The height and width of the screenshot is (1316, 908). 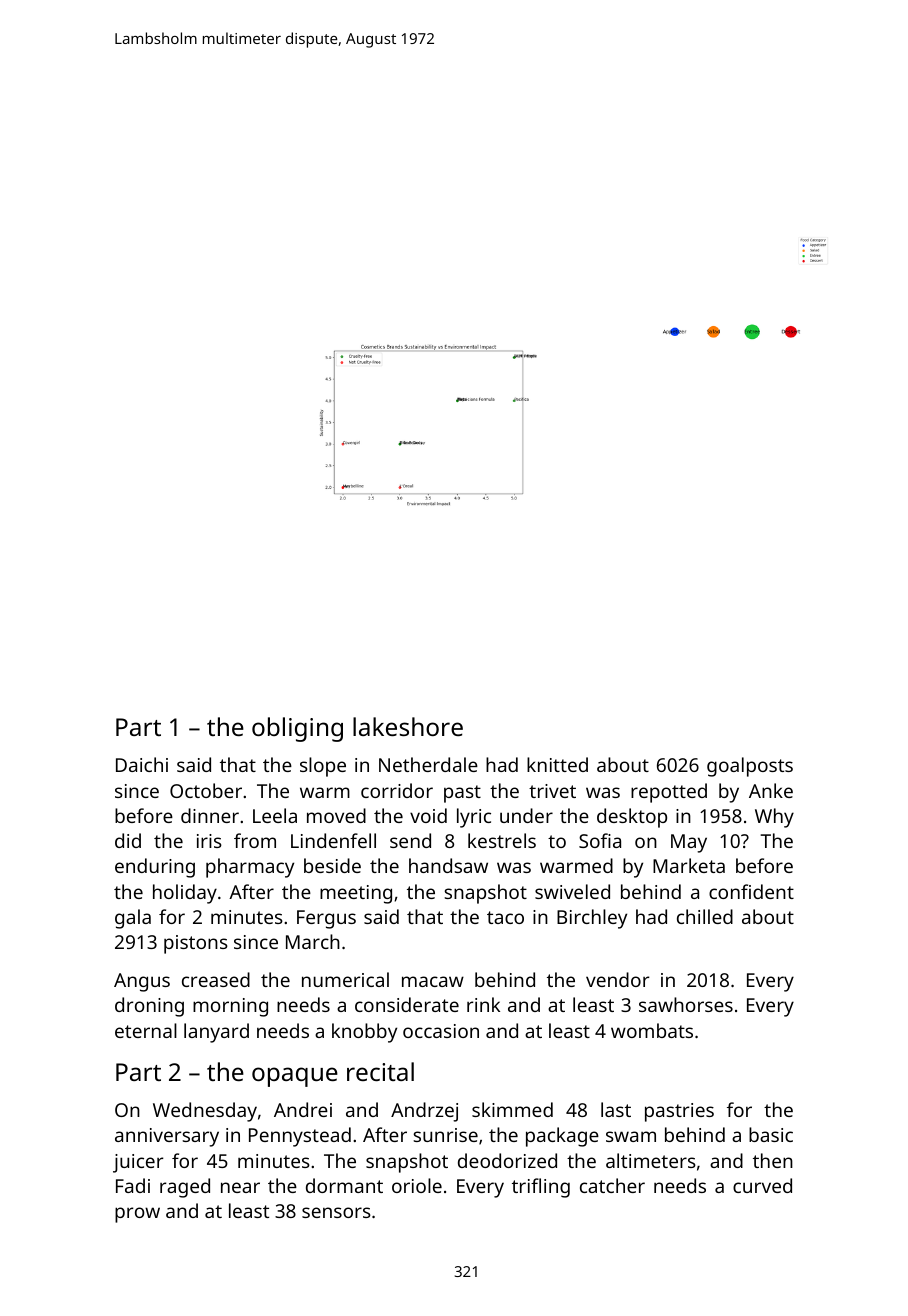 I want to click on slope, so click(x=323, y=767).
